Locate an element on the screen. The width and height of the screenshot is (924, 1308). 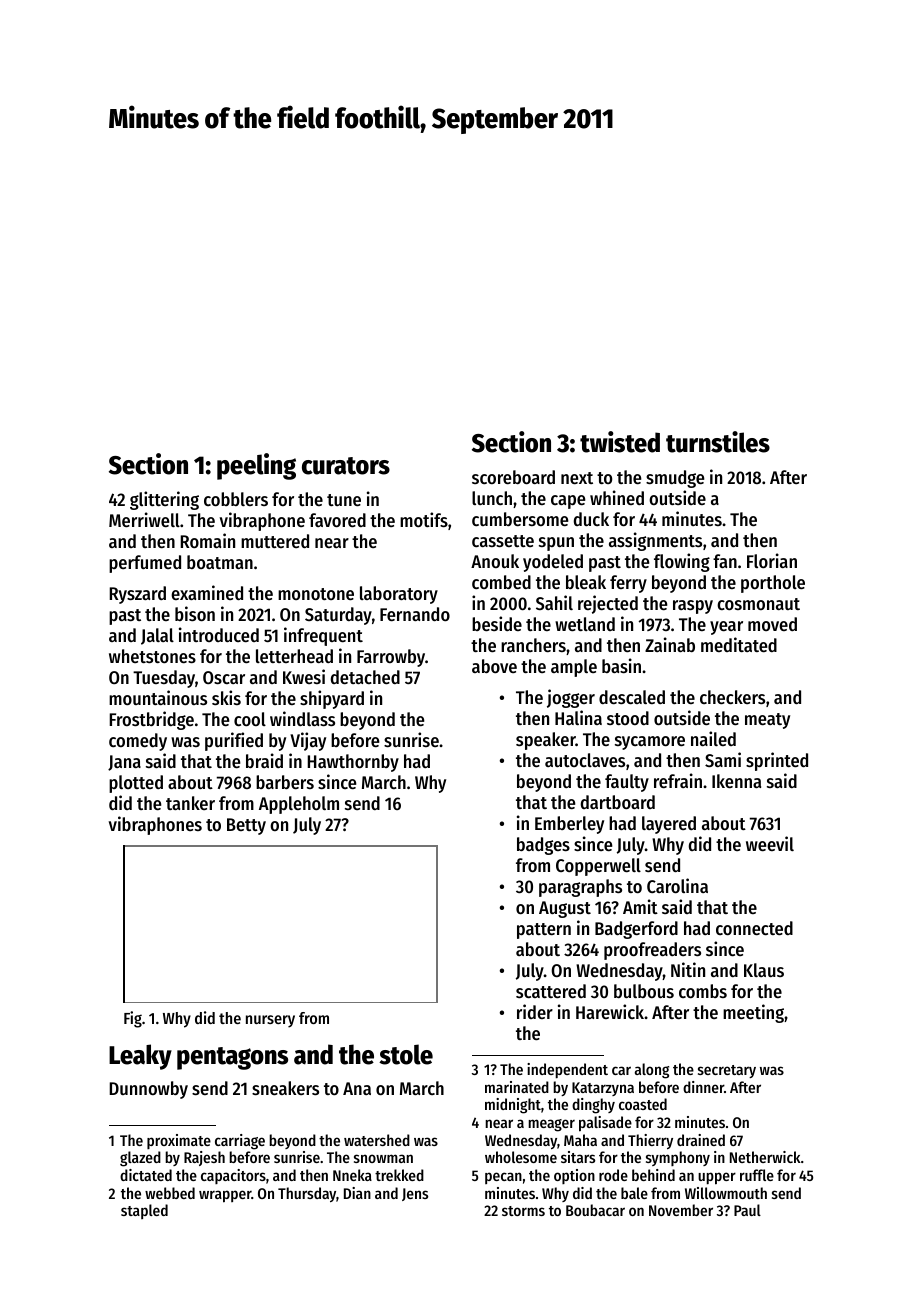
curators is located at coordinates (346, 466).
